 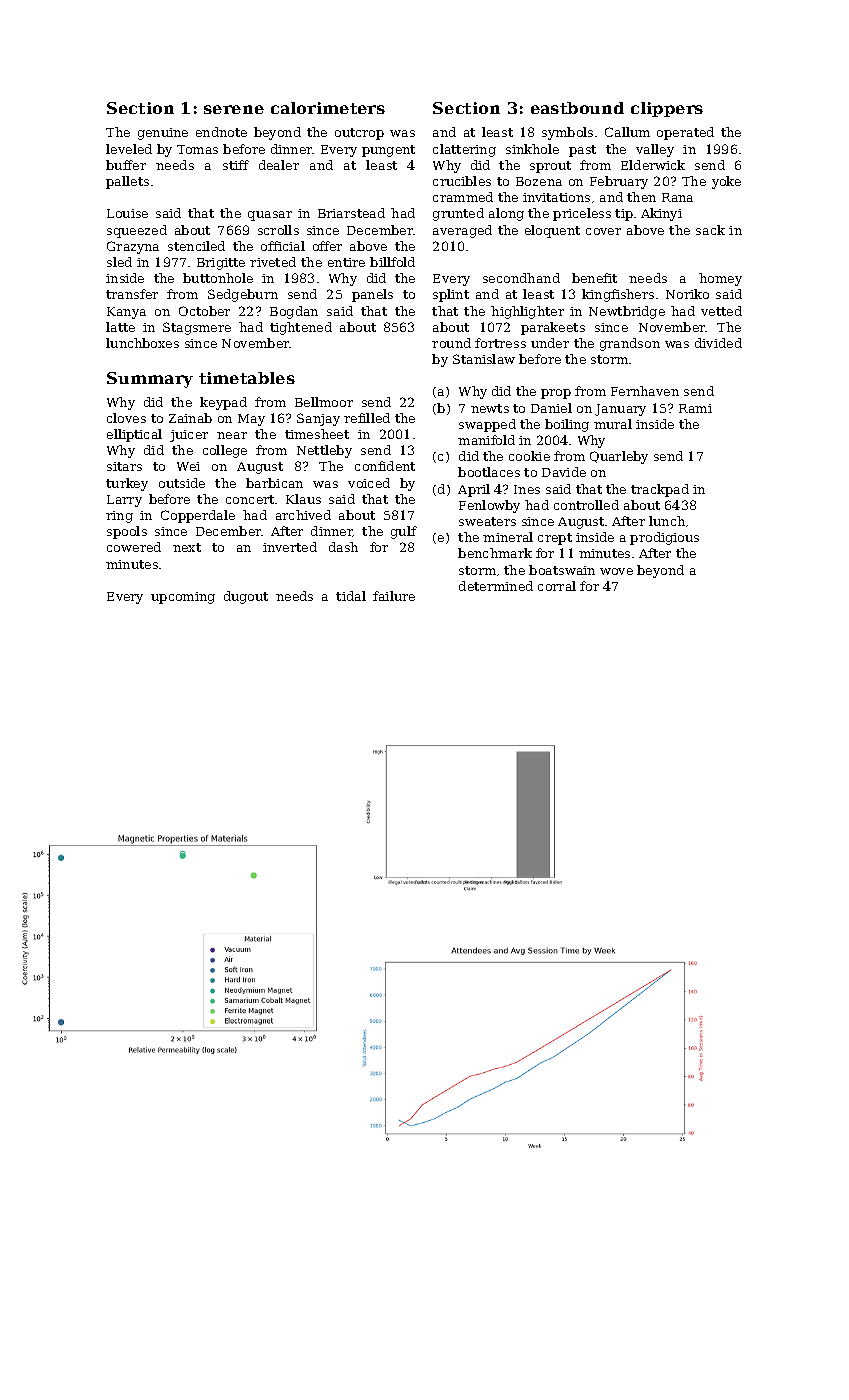 What do you see at coordinates (279, 165) in the page?
I see `dealer` at bounding box center [279, 165].
